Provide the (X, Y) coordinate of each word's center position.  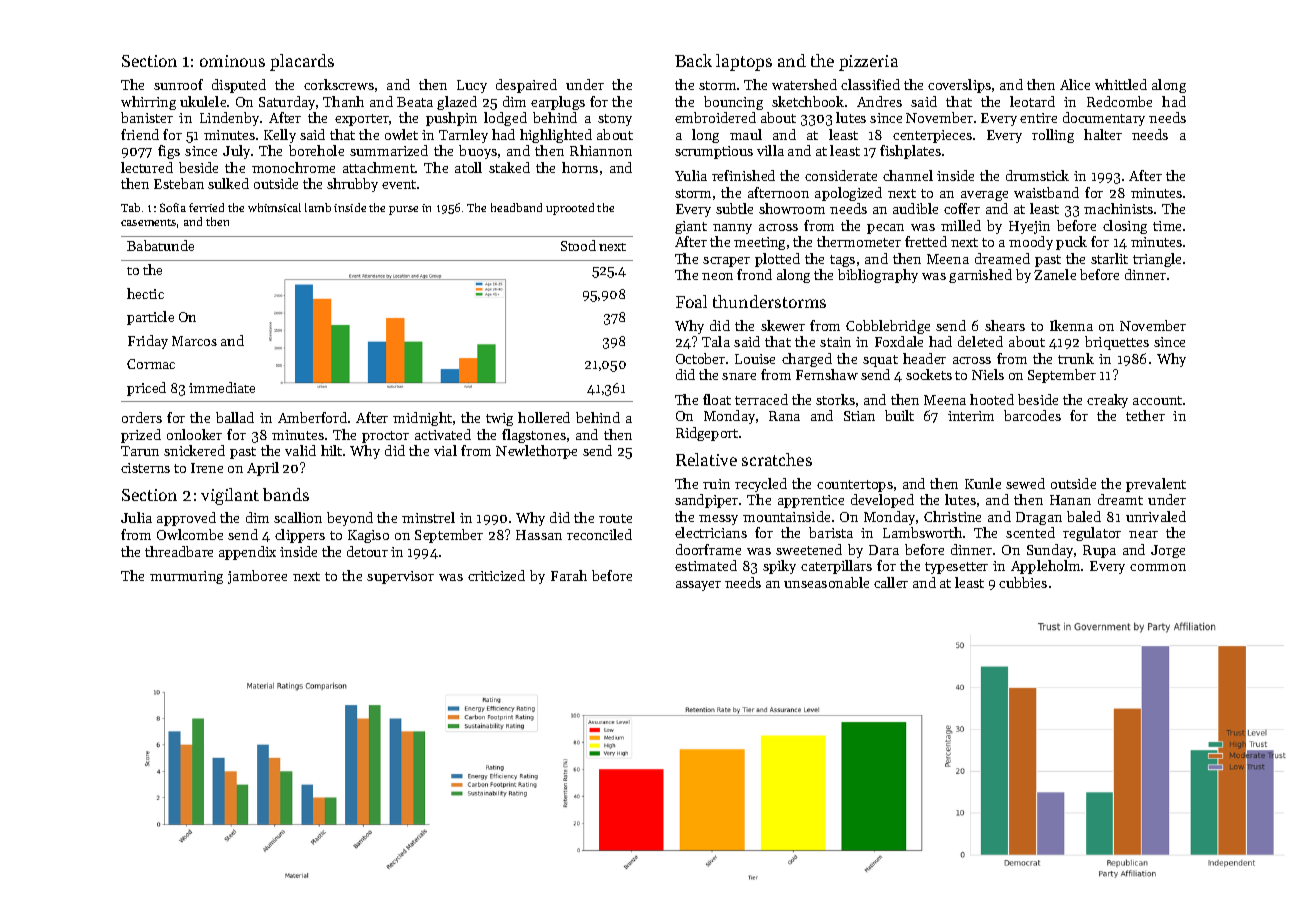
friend (140, 134)
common (1158, 567)
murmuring (186, 577)
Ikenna (1071, 325)
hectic (145, 293)
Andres (879, 101)
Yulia (691, 175)
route (615, 518)
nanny (732, 229)
